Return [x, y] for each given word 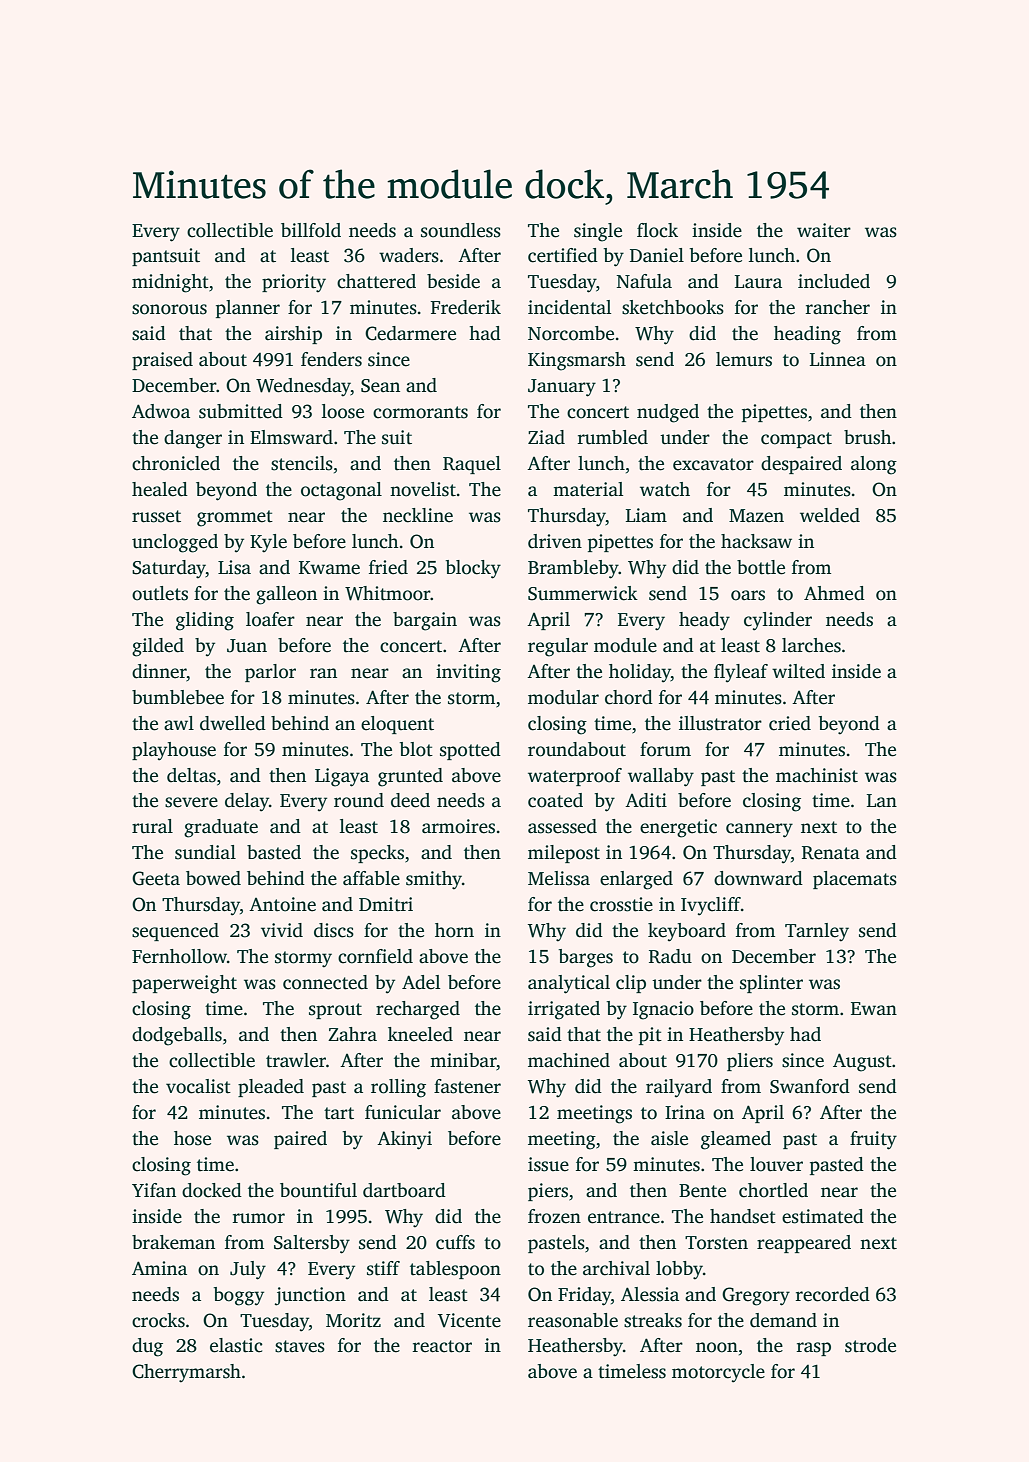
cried [790, 723]
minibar [463, 1060]
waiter [824, 230]
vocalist [198, 1086]
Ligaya [342, 777]
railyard [679, 1088]
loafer [270, 619]
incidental [569, 307]
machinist [817, 775]
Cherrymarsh [186, 1373]
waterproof [575, 777]
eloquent [397, 725]
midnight [170, 283]
